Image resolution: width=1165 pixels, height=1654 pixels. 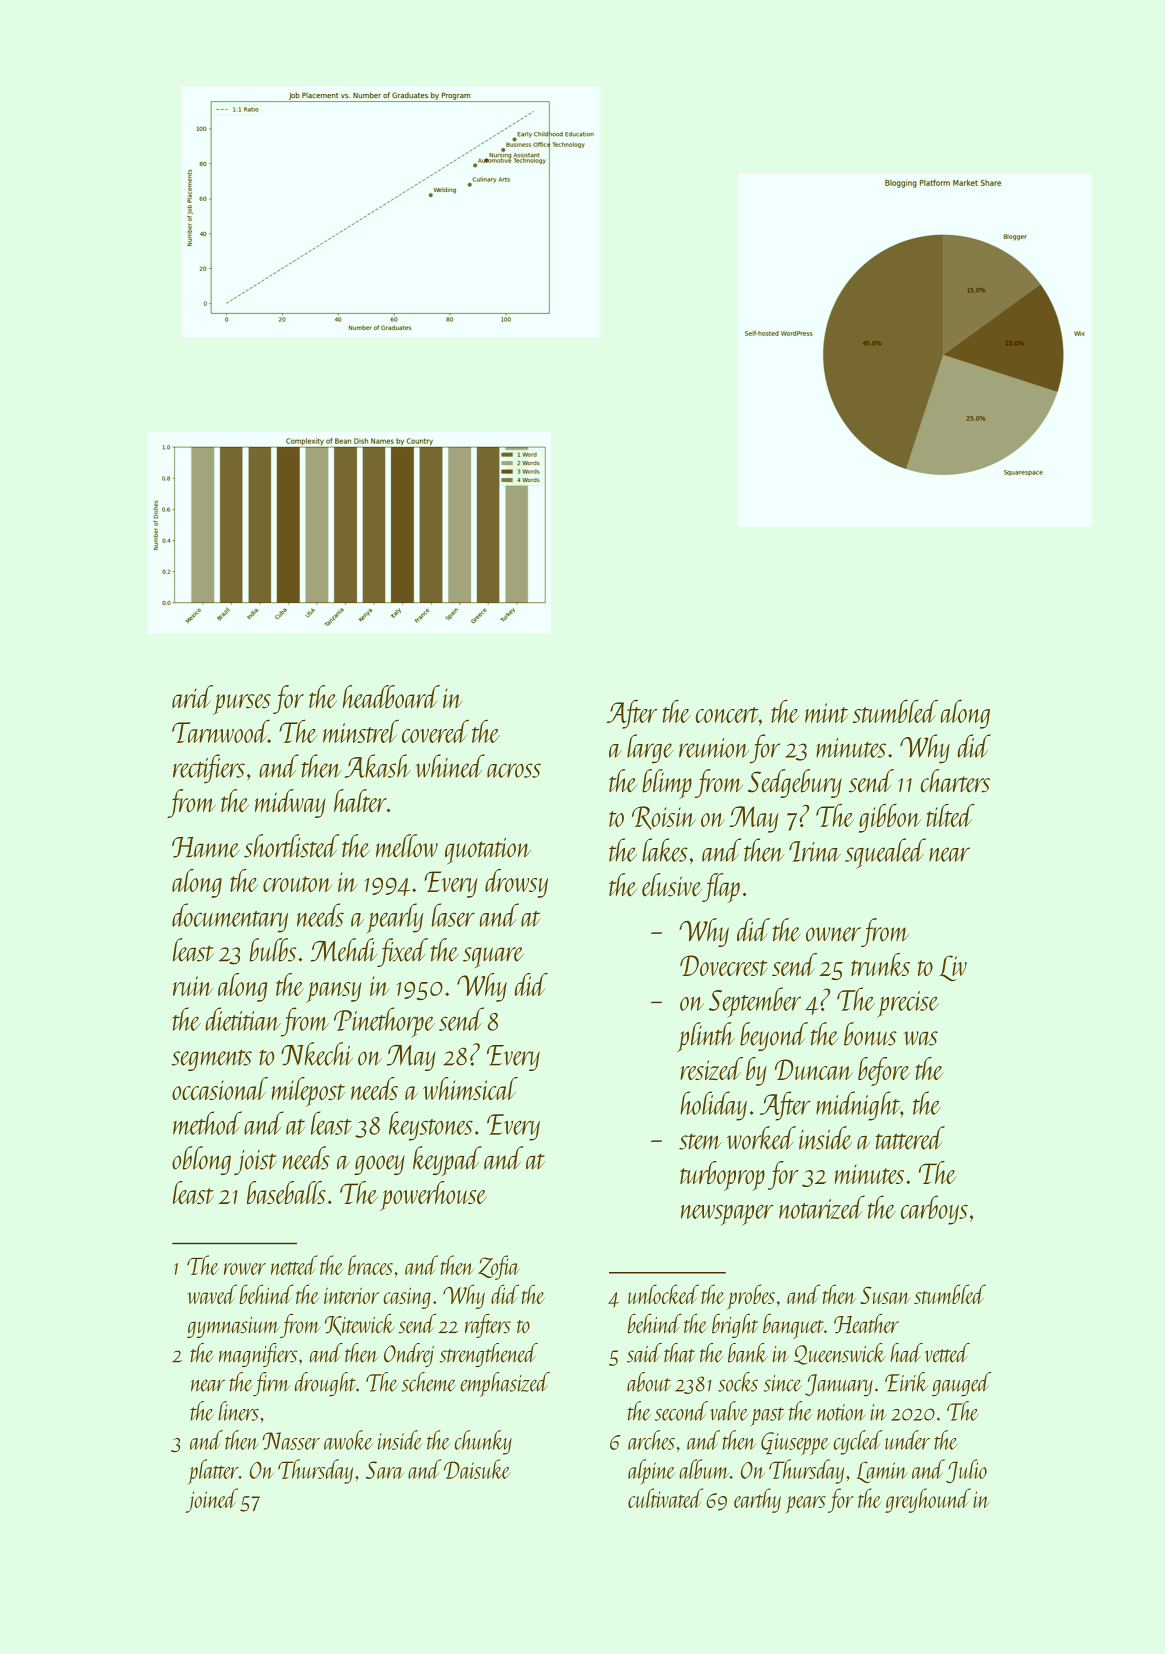 I want to click on gauged, so click(x=961, y=1384).
